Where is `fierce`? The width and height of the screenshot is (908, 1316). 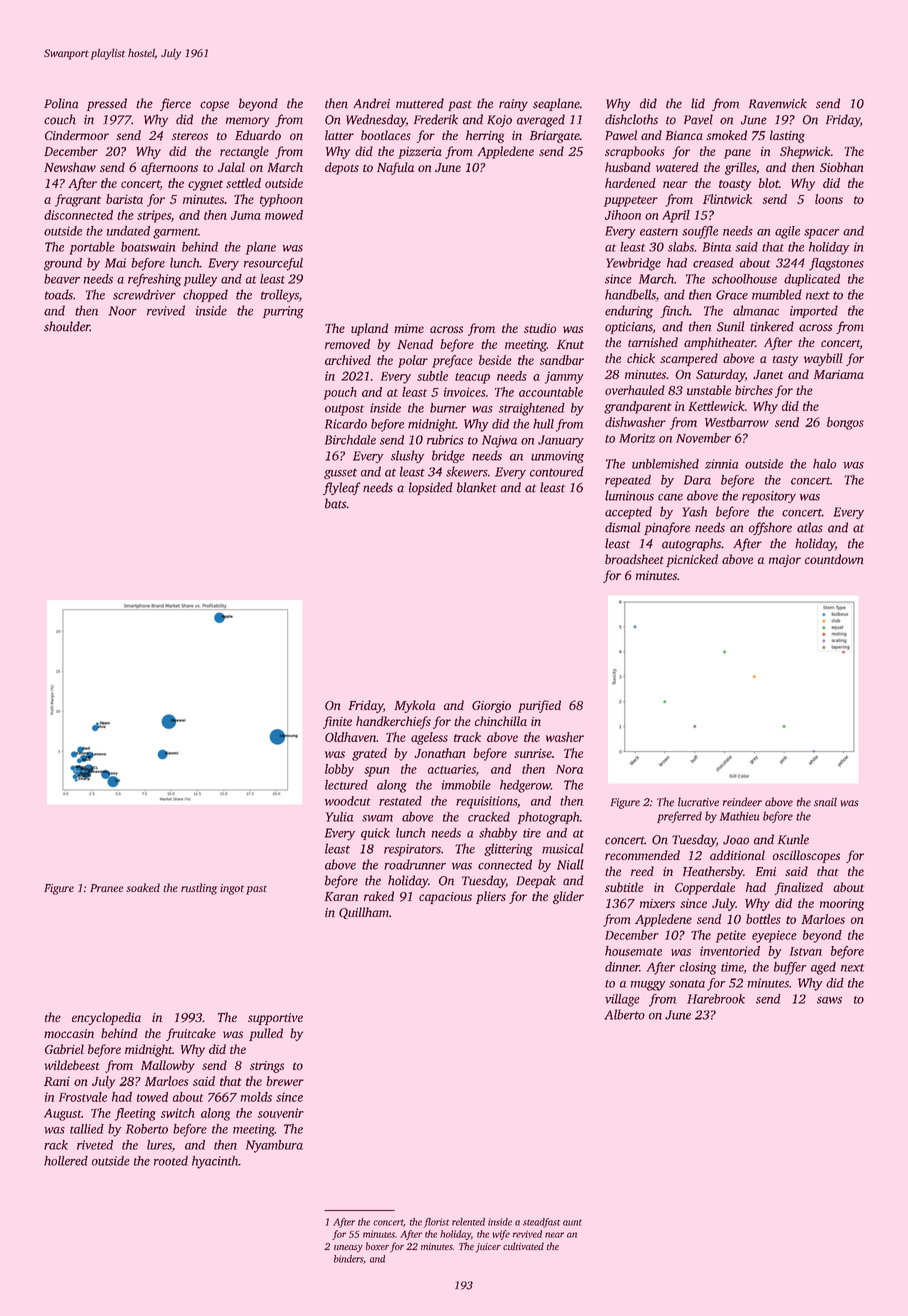 fierce is located at coordinates (175, 104).
